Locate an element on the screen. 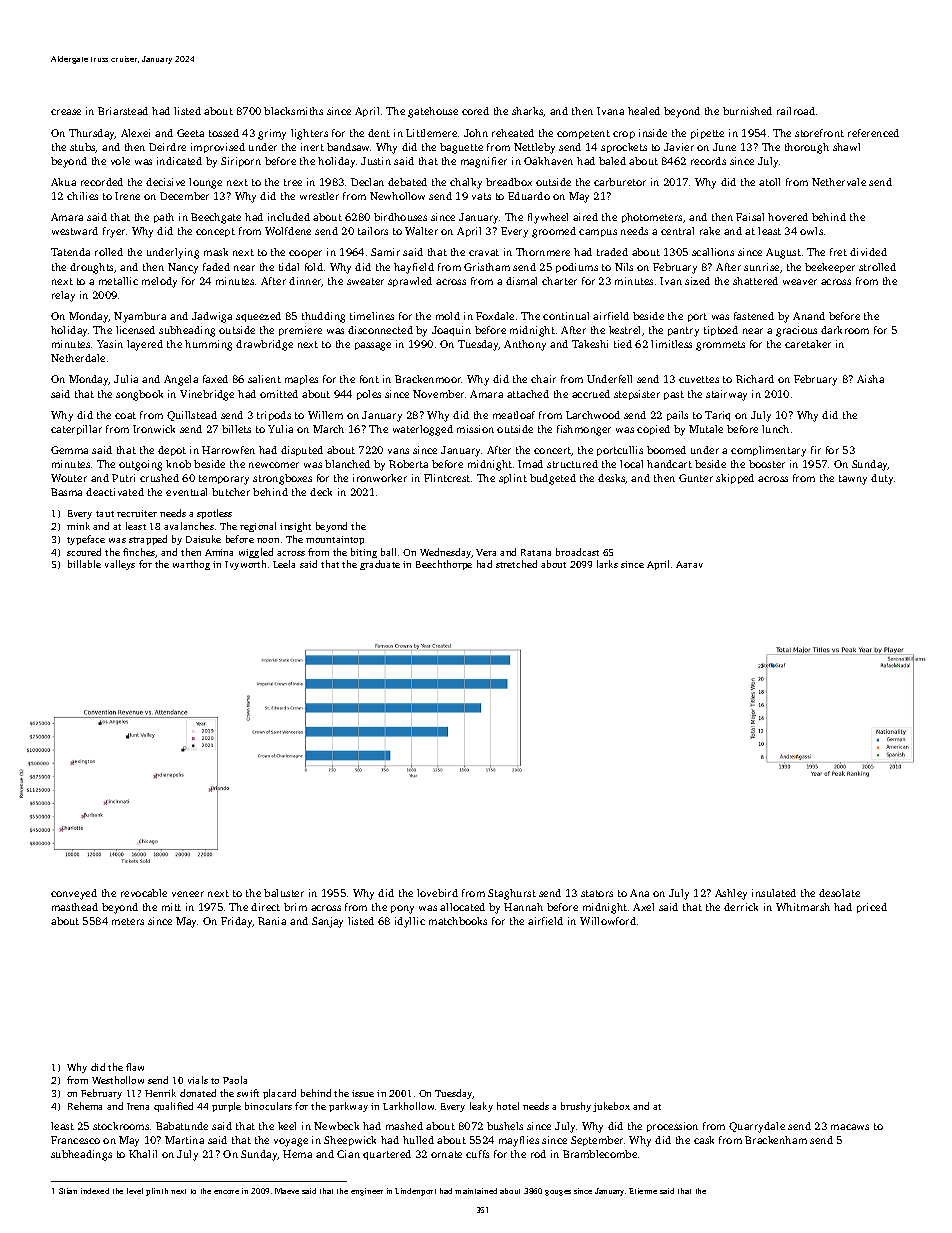 This screenshot has width=952, height=1233. tossed is located at coordinates (224, 133).
